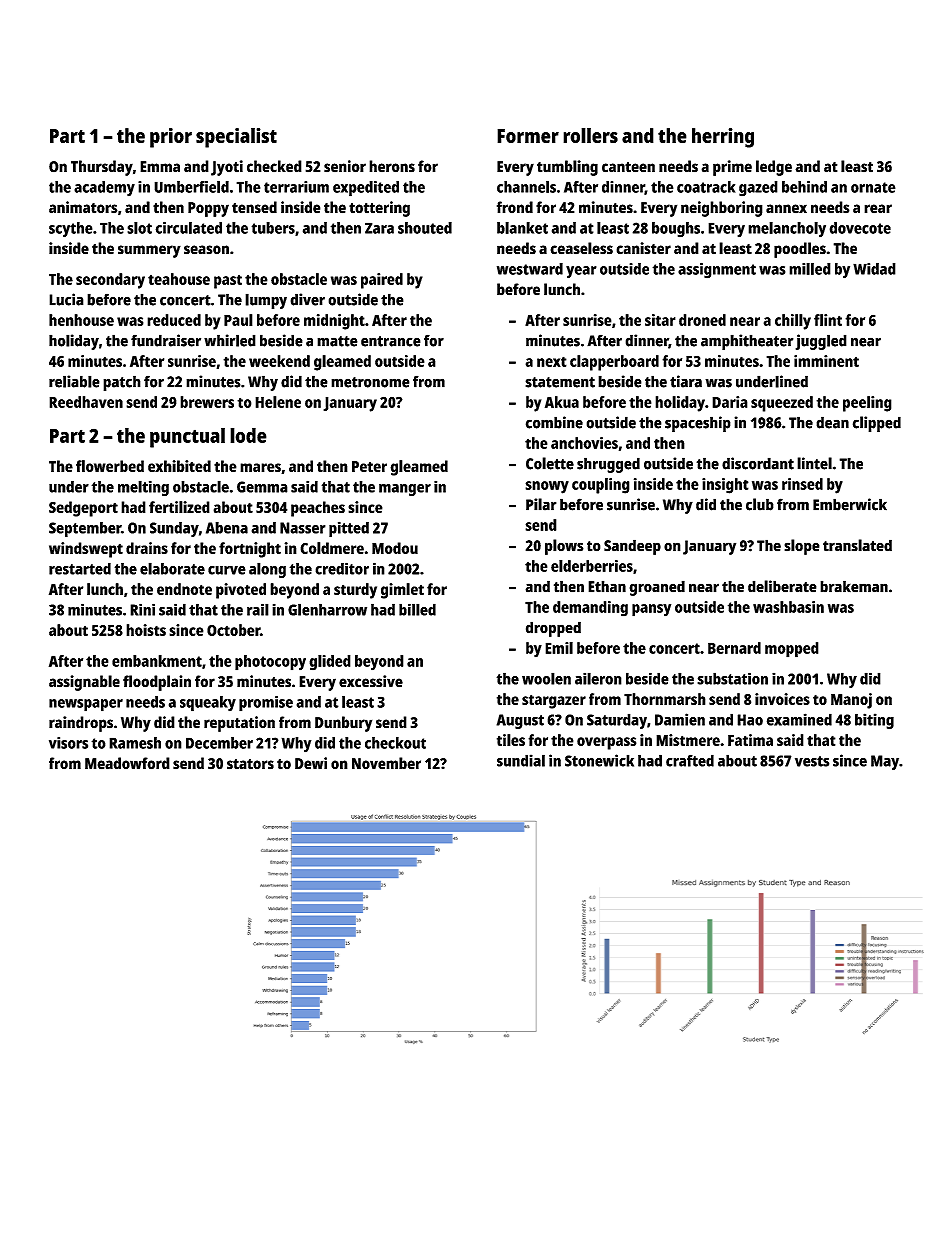 The width and height of the image is (952, 1233). What do you see at coordinates (592, 566) in the image?
I see `elderberries` at bounding box center [592, 566].
